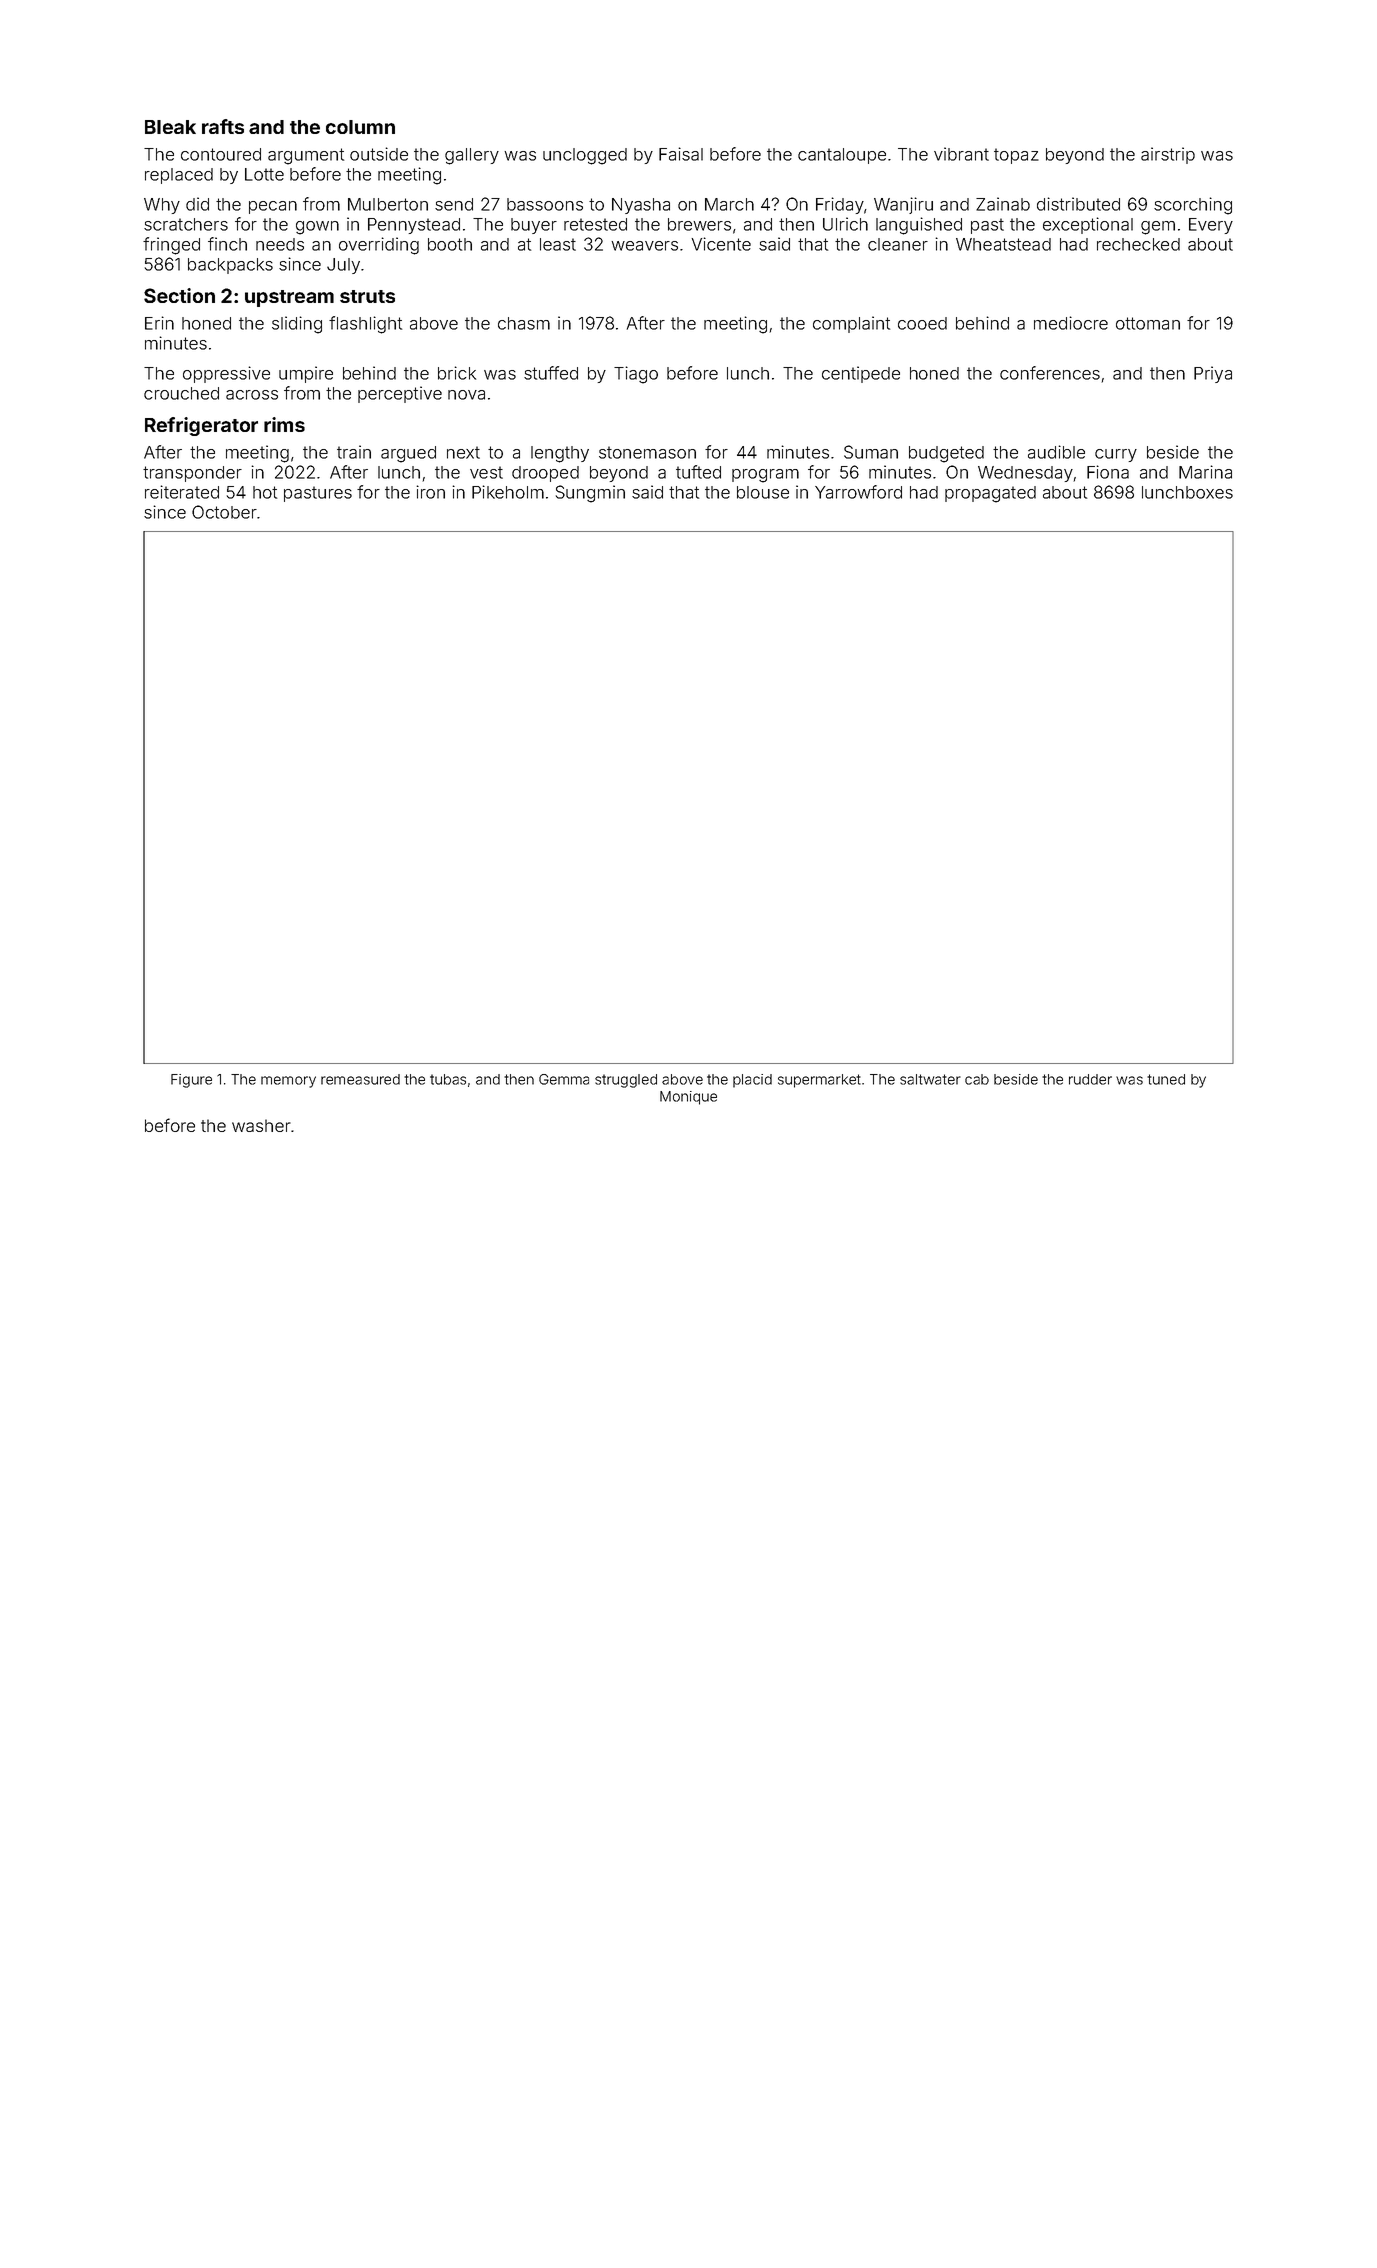 The width and height of the screenshot is (1377, 2268). Describe the element at coordinates (990, 494) in the screenshot. I see `propagated` at that location.
